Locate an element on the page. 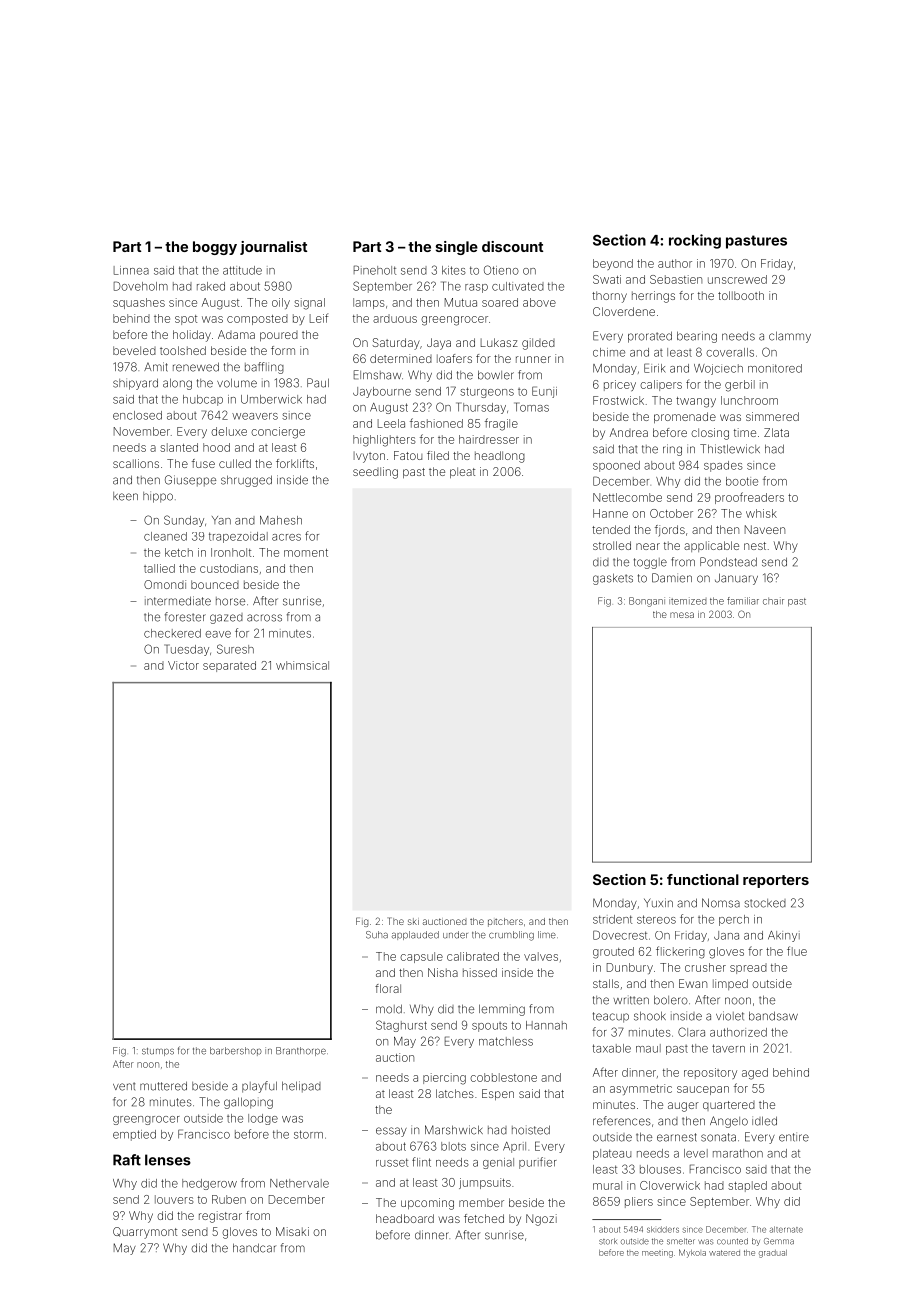 This page has width=924, height=1308. rocking is located at coordinates (695, 241).
